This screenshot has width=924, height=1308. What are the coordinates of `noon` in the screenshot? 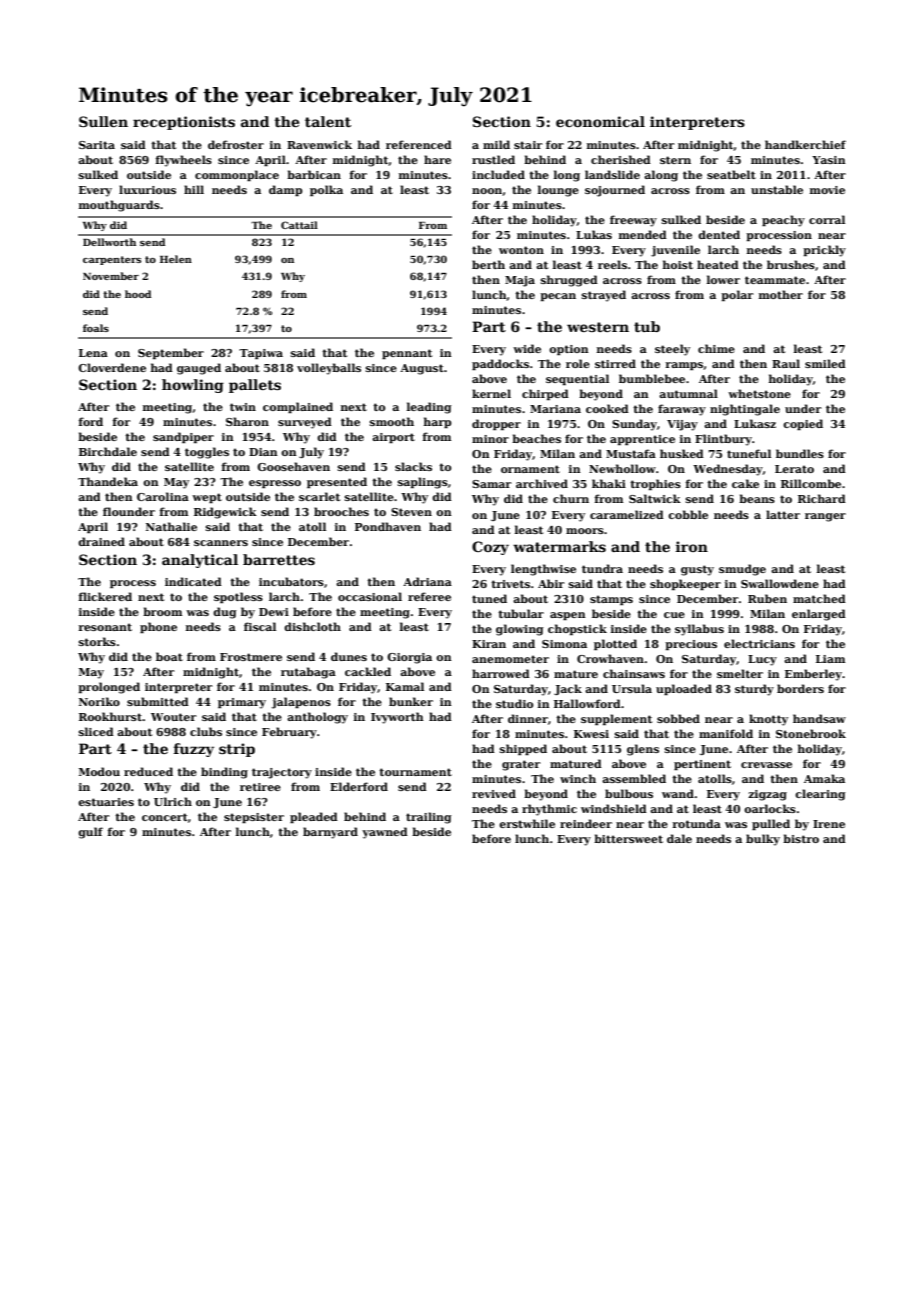 It's located at (487, 191).
